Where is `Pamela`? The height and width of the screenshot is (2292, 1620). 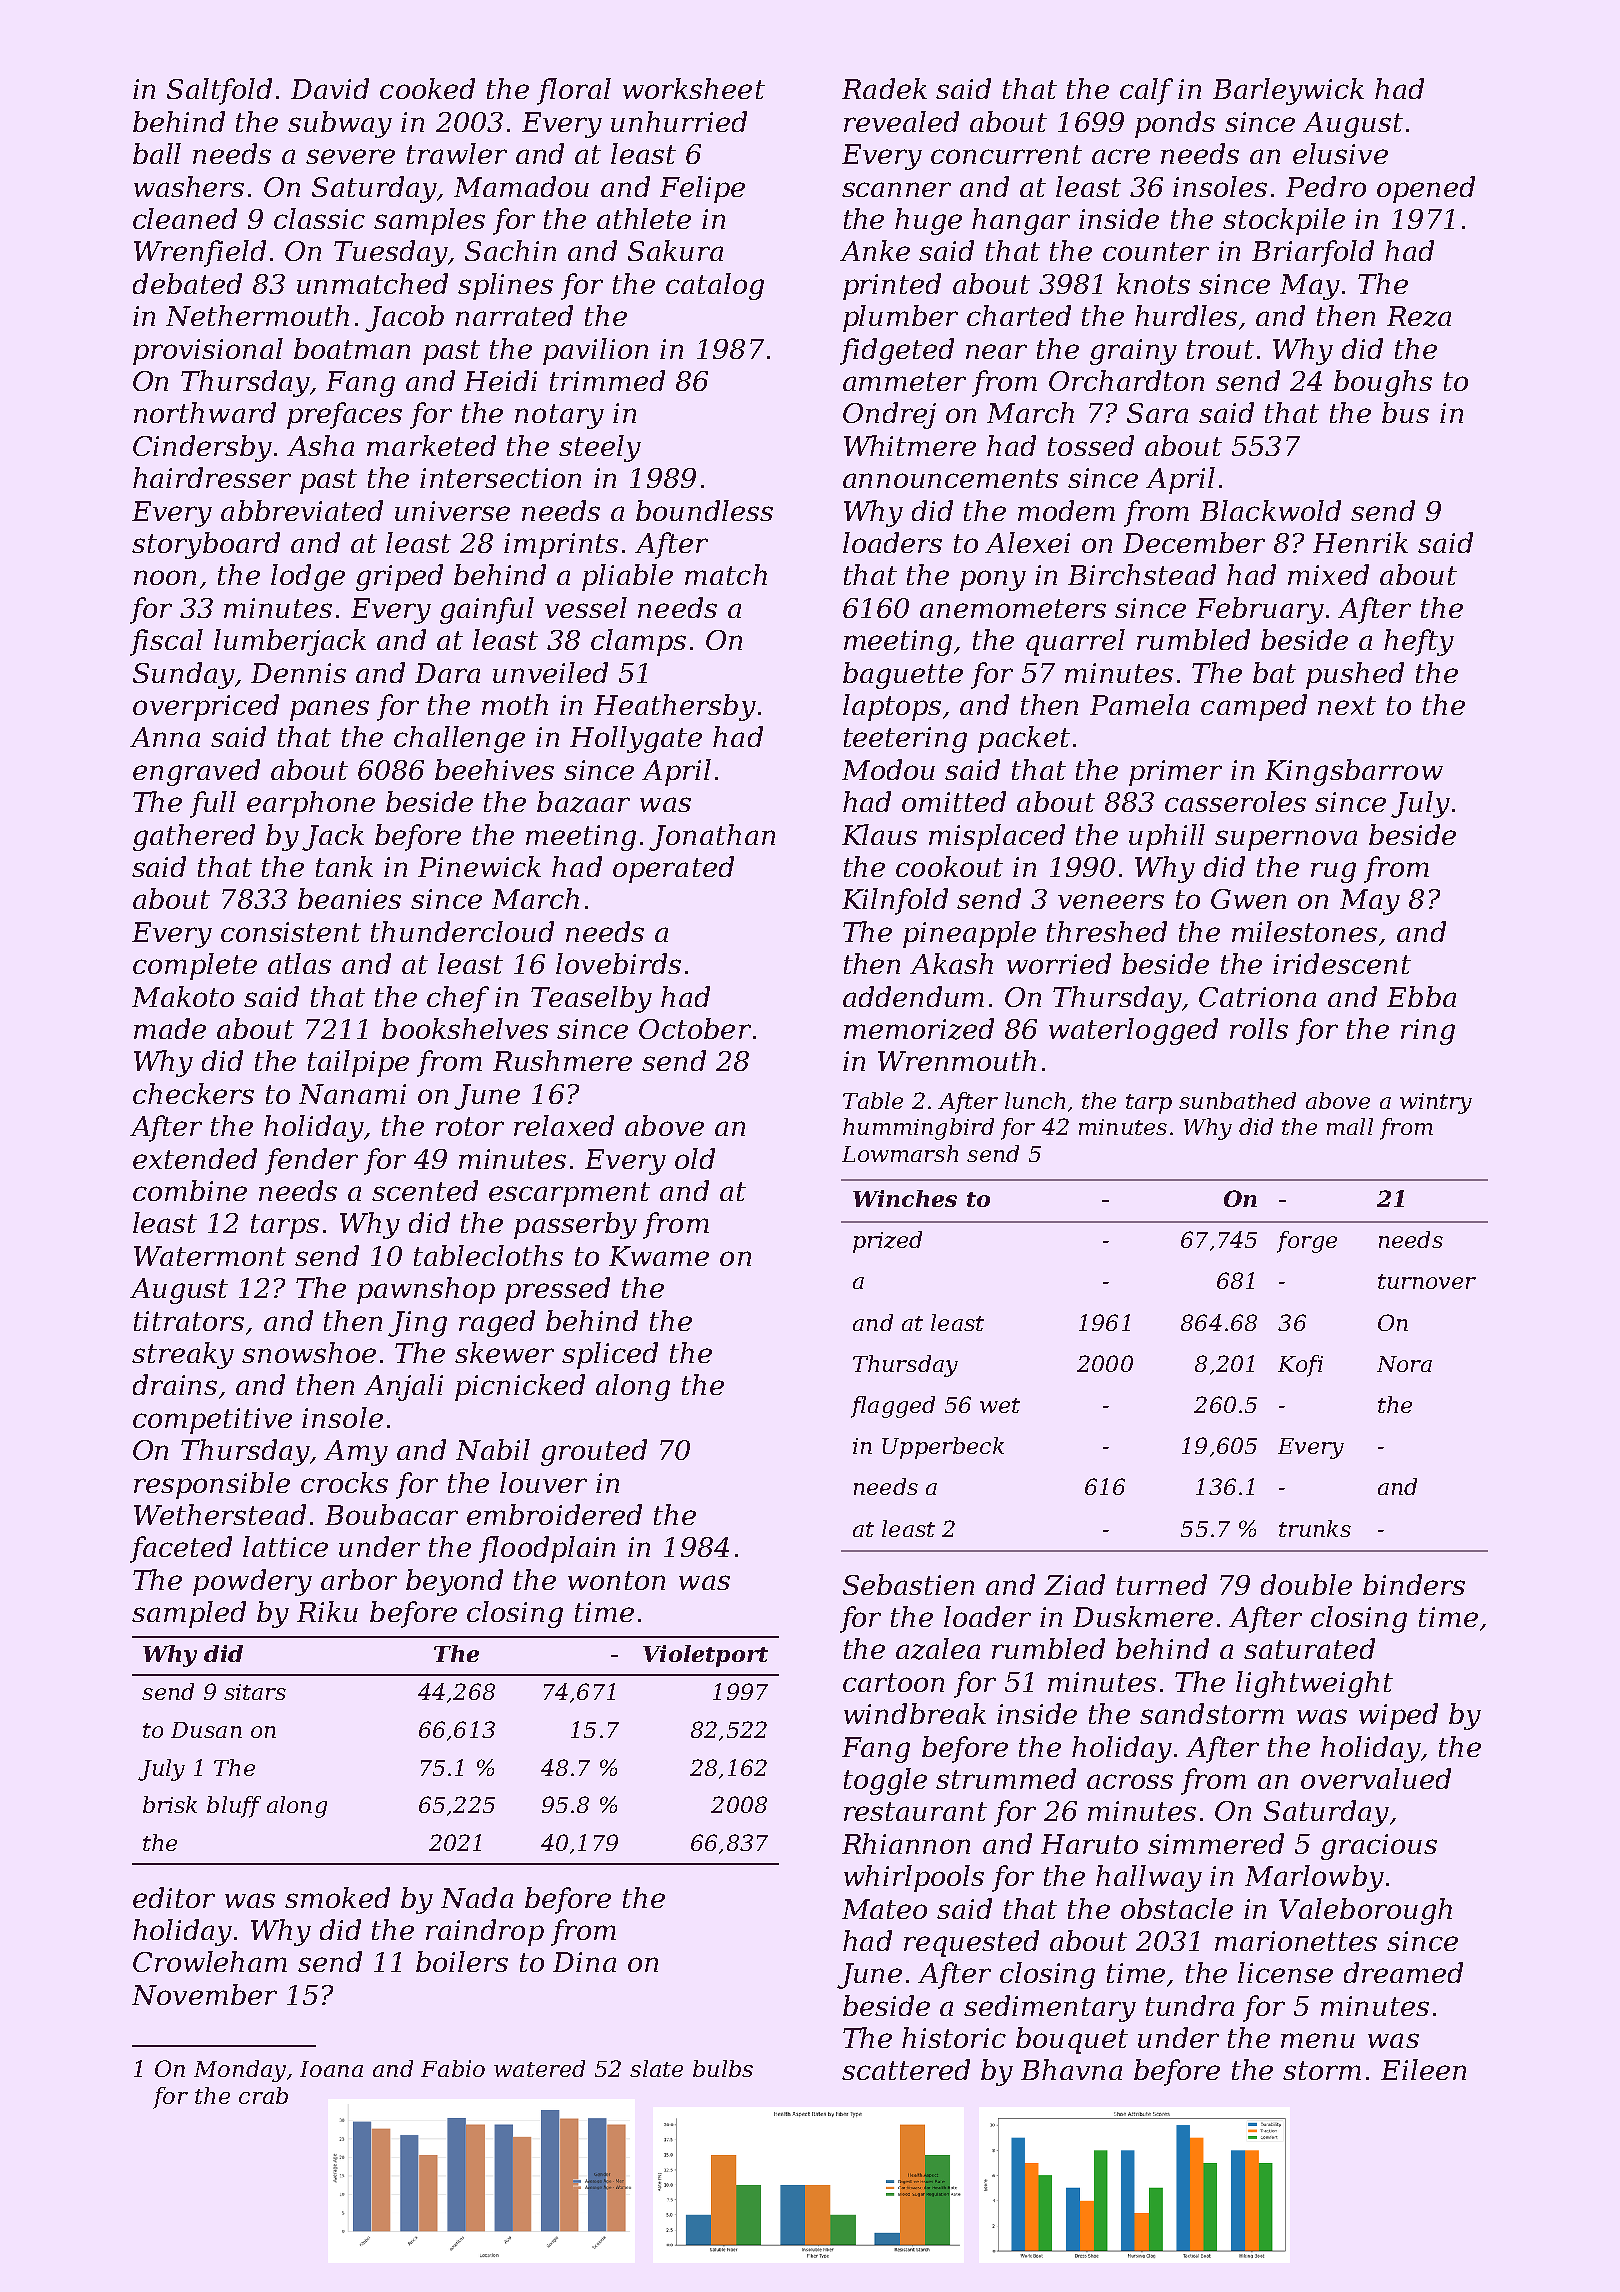 Pamela is located at coordinates (1139, 704).
